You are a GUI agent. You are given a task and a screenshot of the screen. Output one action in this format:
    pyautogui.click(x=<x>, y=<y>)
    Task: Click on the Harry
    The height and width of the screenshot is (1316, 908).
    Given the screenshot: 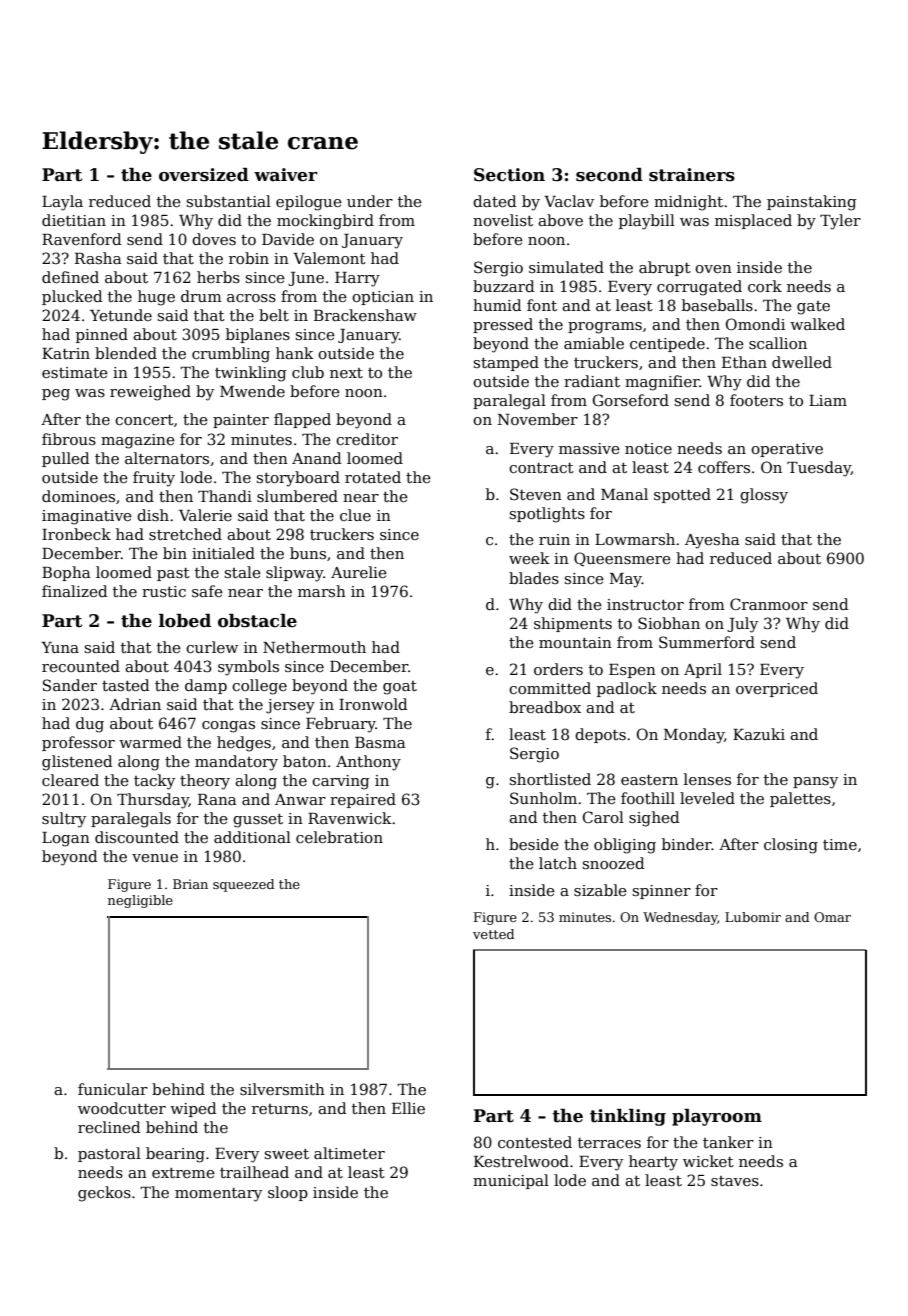 What is the action you would take?
    pyautogui.click(x=357, y=279)
